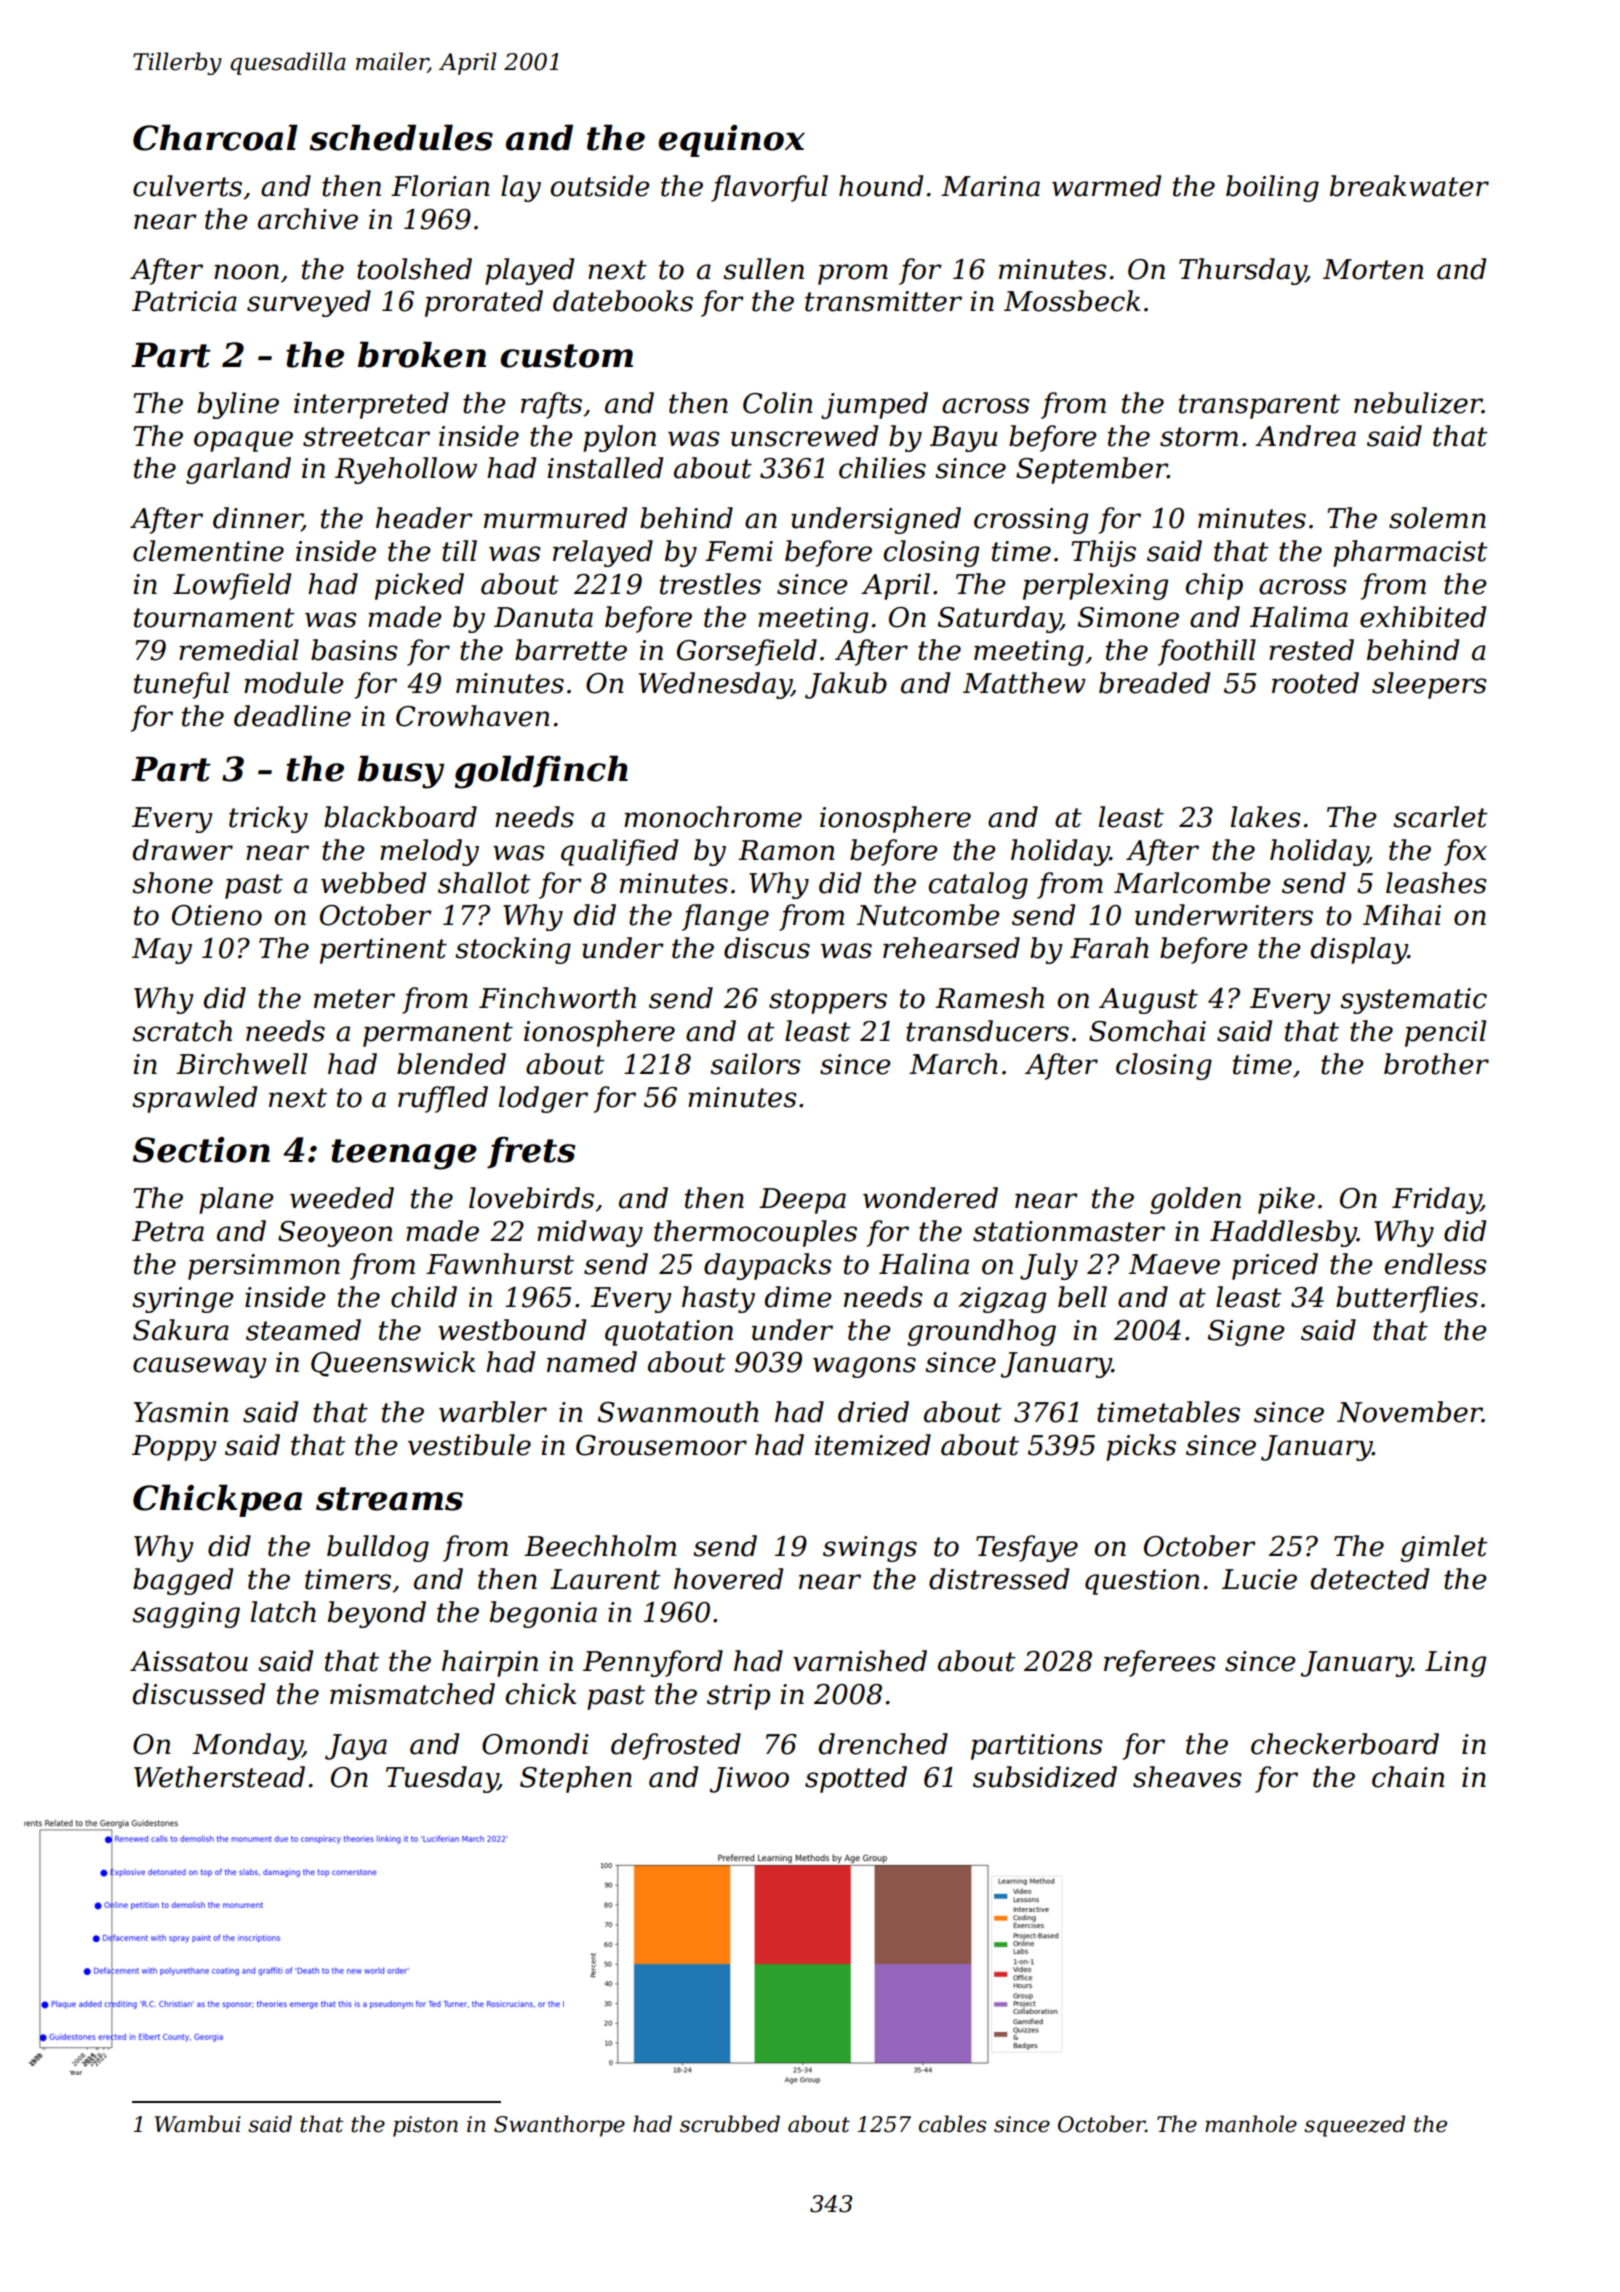  Describe the element at coordinates (730, 2124) in the screenshot. I see `scrubbed` at that location.
